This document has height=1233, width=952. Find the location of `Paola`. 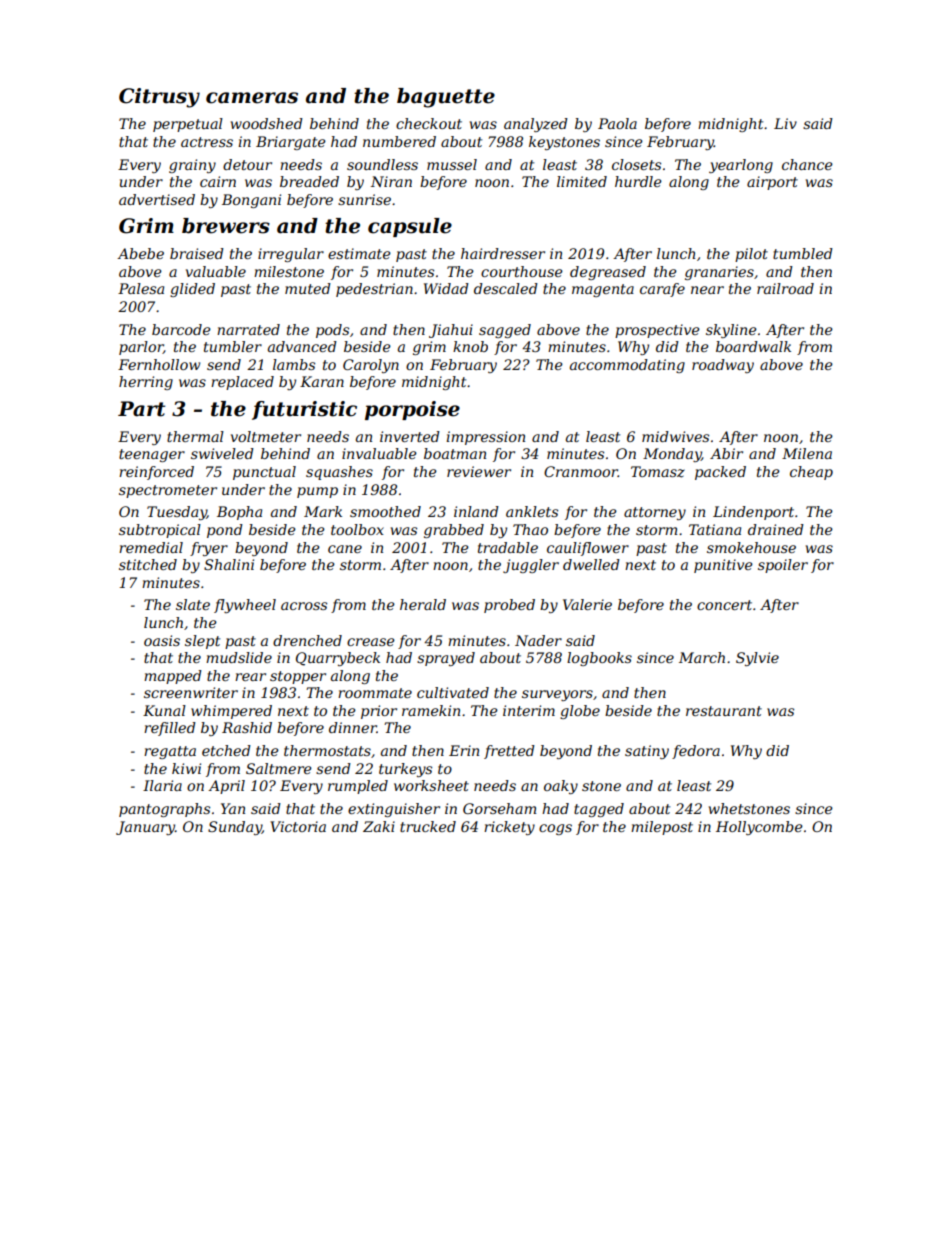

Paola is located at coordinates (617, 123).
